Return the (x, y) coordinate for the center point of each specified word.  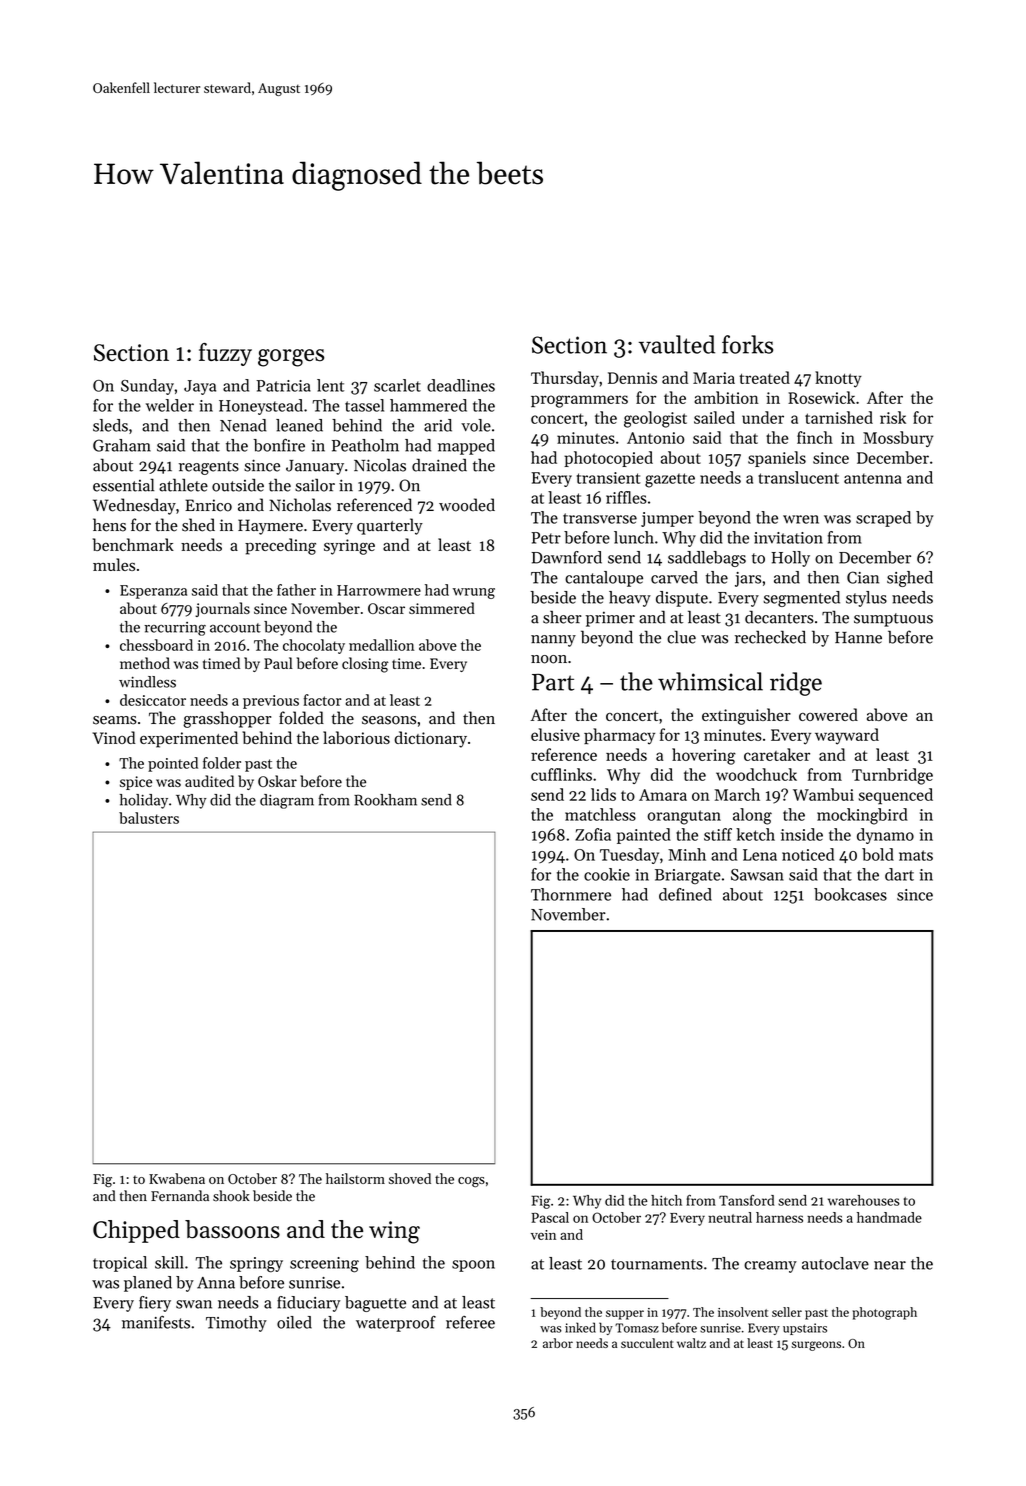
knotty (838, 379)
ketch (755, 834)
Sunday (147, 387)
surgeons (816, 1346)
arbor (558, 1343)
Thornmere (571, 894)
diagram (287, 801)
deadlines (461, 385)
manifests (156, 1322)
